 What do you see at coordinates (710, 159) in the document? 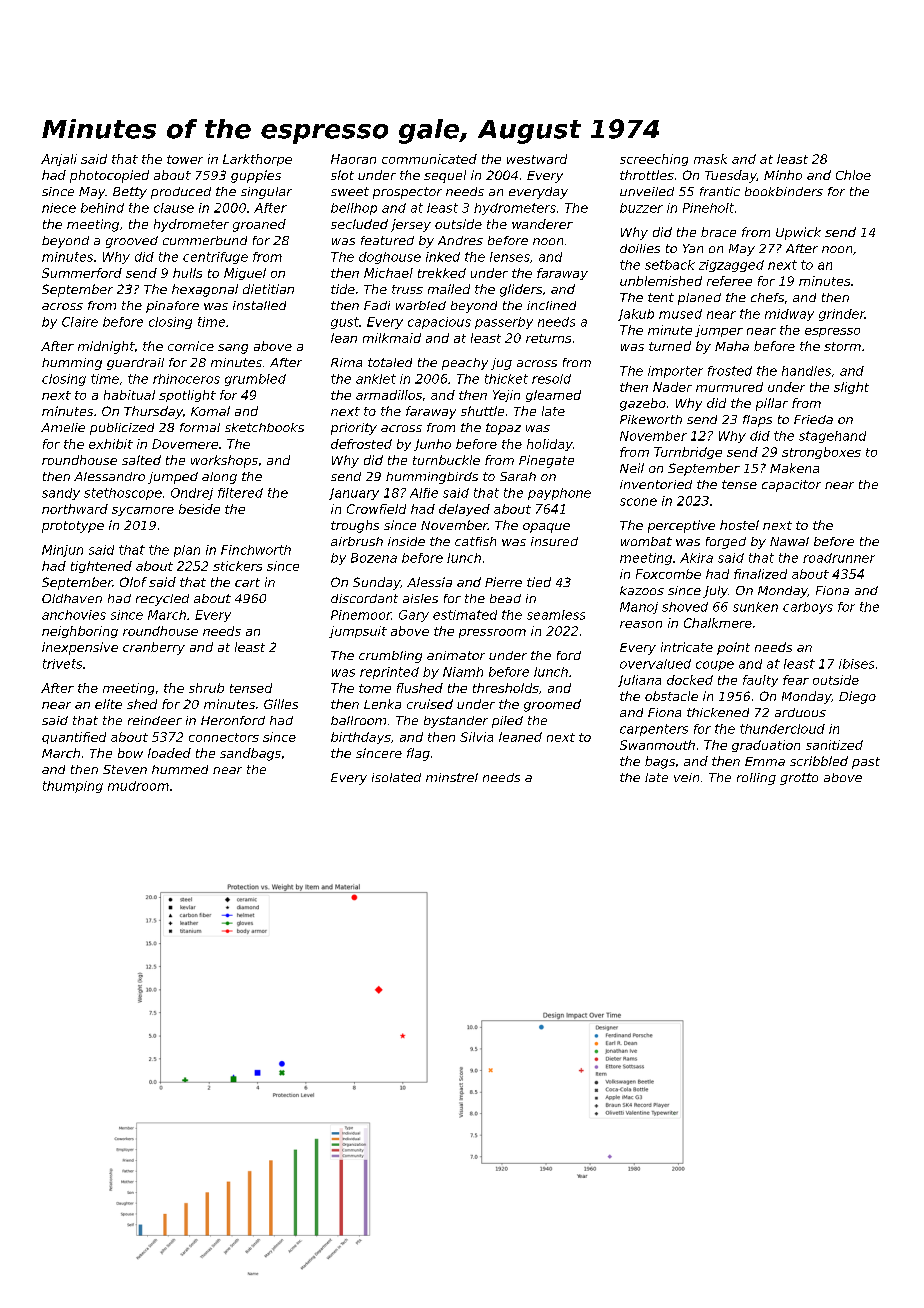
I see `mask` at bounding box center [710, 159].
